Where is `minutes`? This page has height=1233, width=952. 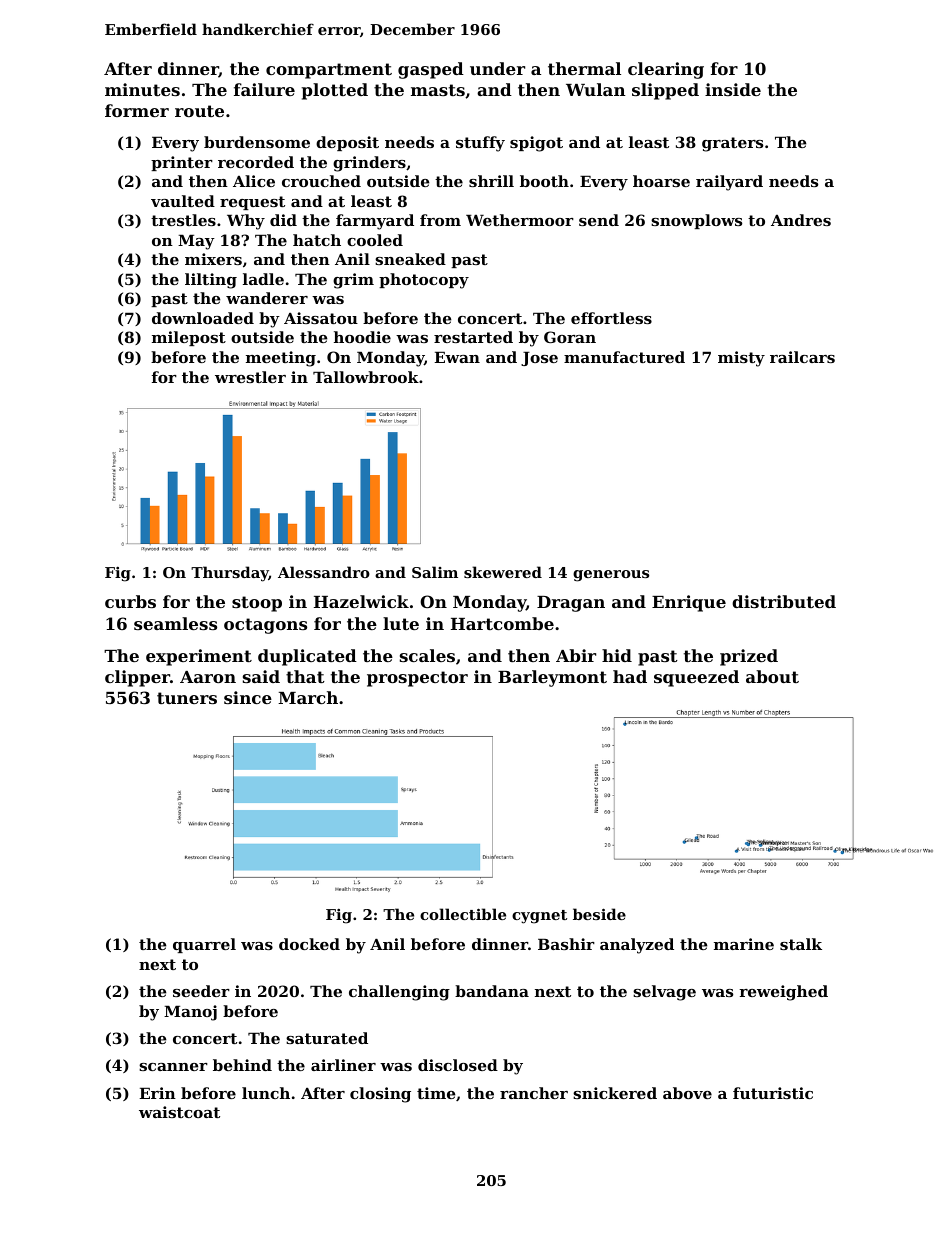
minutes is located at coordinates (142, 89).
